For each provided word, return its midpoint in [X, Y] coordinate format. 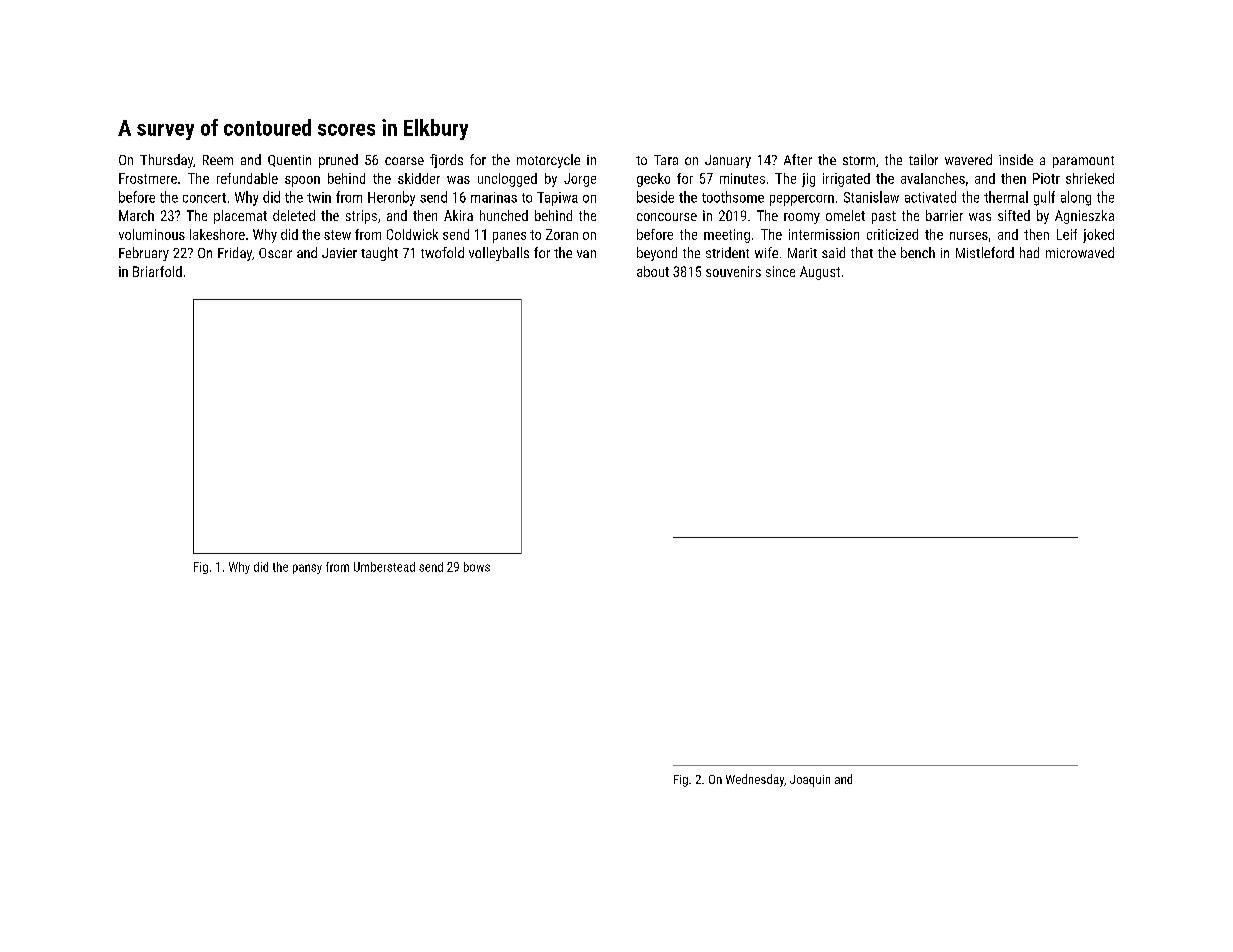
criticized [892, 234]
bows [477, 567]
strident [727, 252]
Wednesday [755, 780]
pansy [307, 569]
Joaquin [810, 781]
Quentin [289, 161]
